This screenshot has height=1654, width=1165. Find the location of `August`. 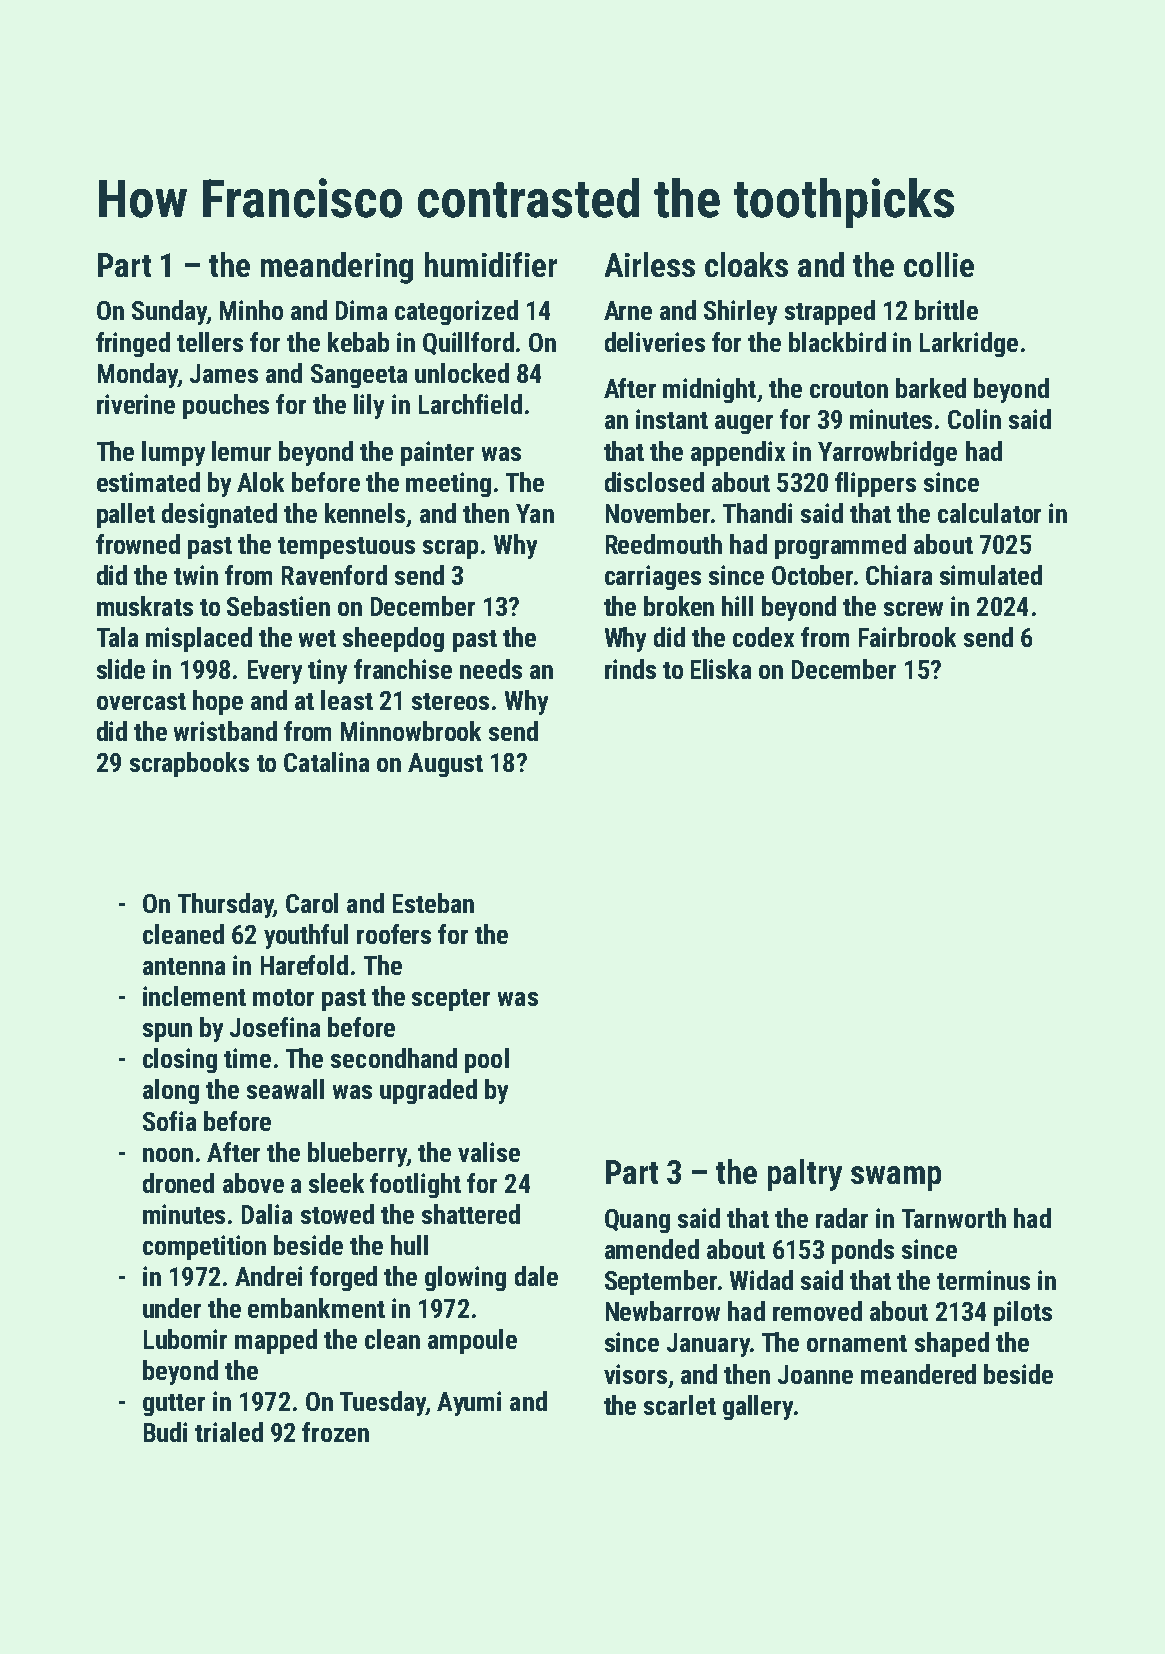

August is located at coordinates (445, 765).
